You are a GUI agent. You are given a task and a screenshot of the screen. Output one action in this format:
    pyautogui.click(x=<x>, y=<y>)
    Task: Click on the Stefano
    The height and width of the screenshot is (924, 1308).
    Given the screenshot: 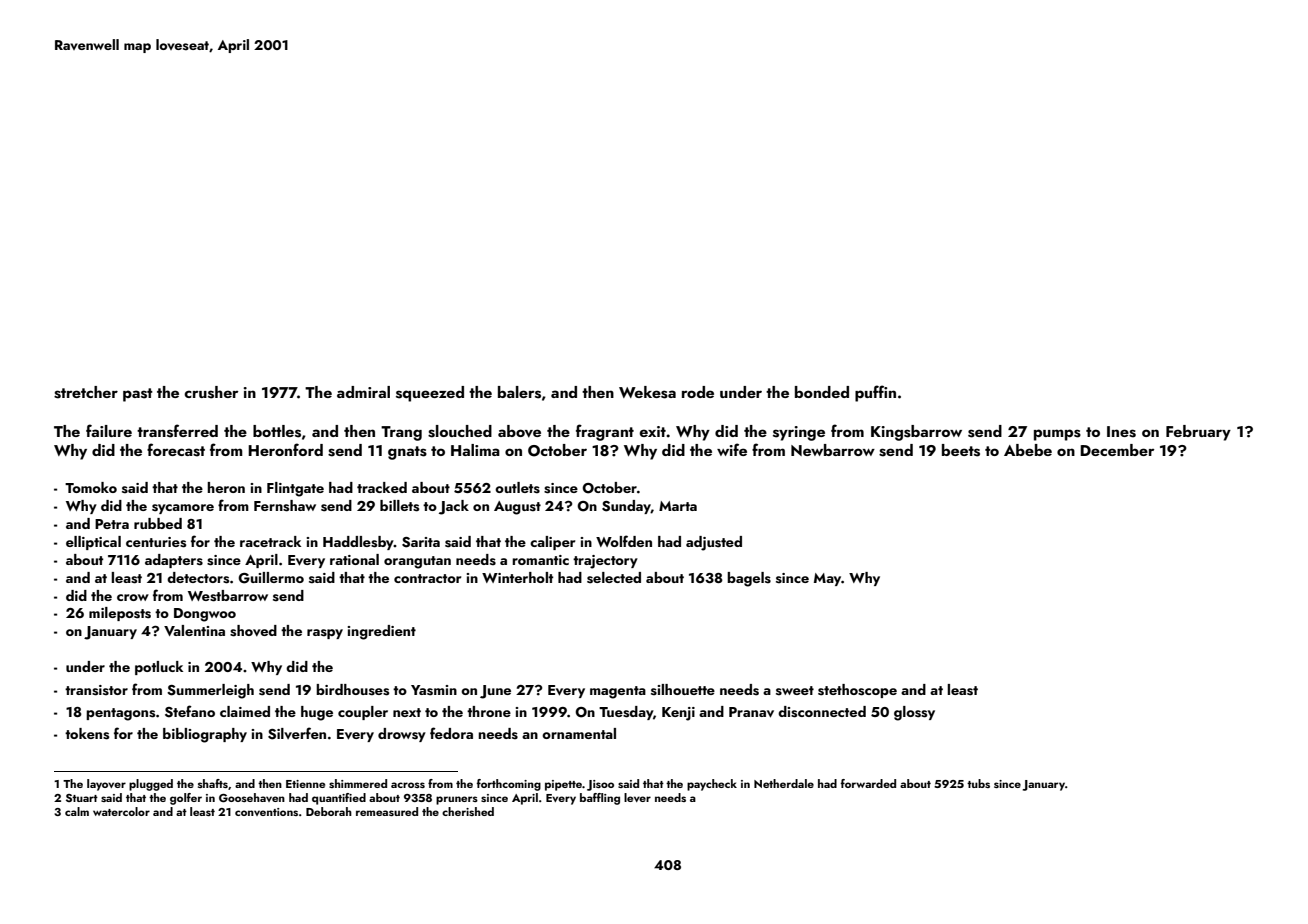 What is the action you would take?
    pyautogui.click(x=190, y=711)
